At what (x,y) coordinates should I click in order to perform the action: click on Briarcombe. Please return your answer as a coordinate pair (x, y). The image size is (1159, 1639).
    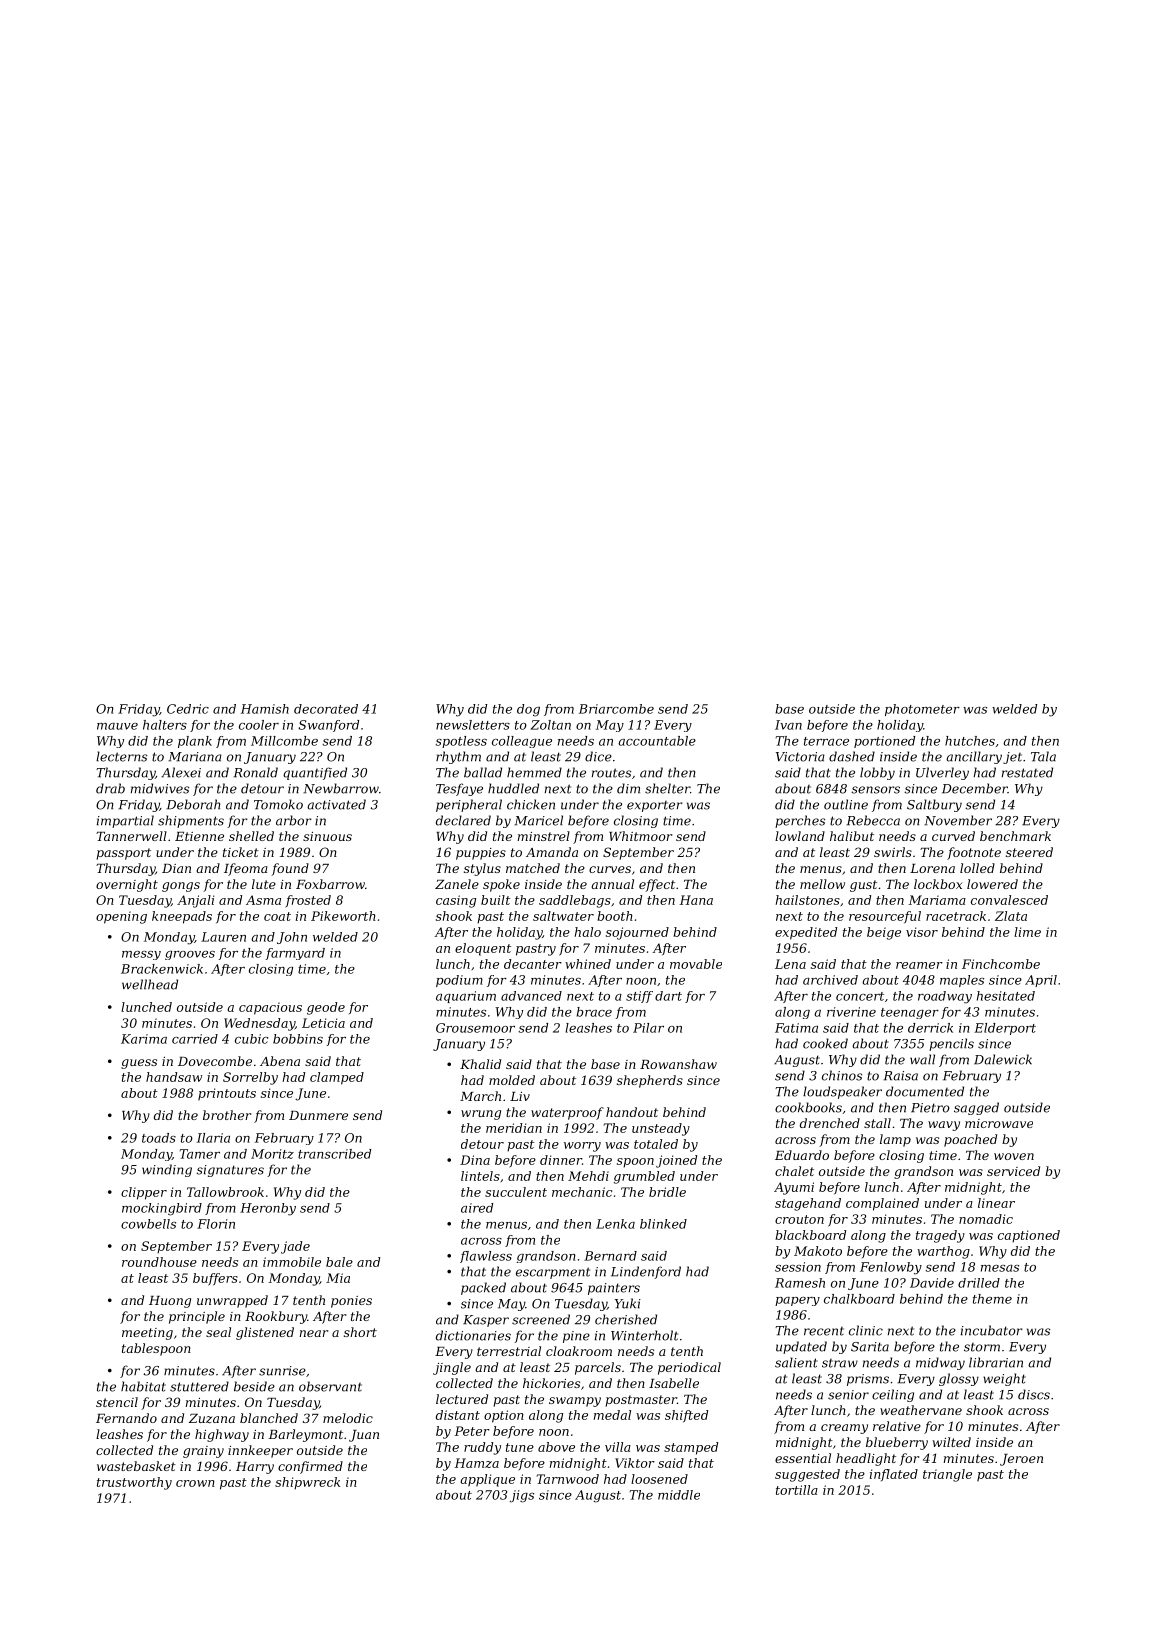
    Looking at the image, I should click on (616, 709).
